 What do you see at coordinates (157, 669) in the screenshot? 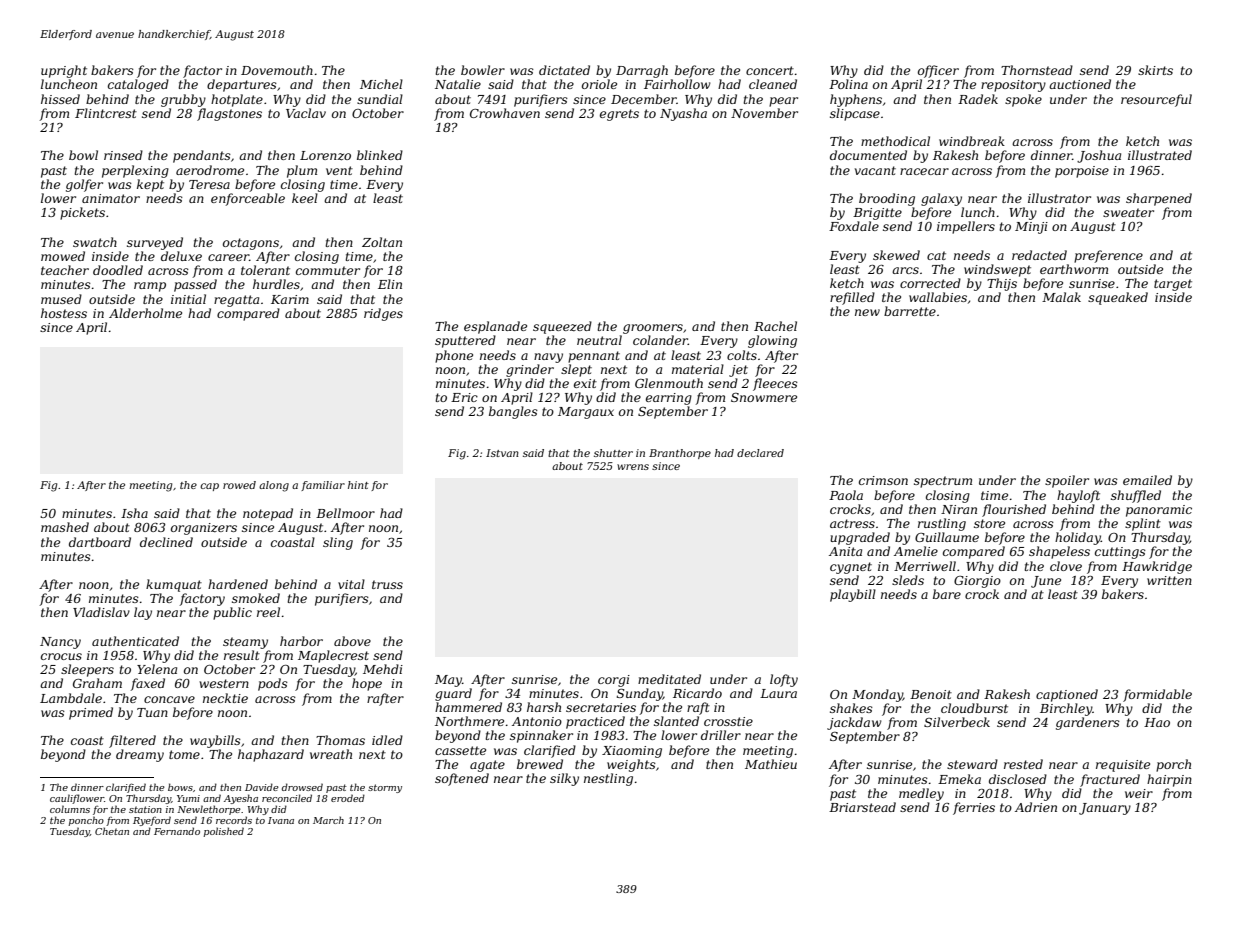
I see `Yelena` at bounding box center [157, 669].
